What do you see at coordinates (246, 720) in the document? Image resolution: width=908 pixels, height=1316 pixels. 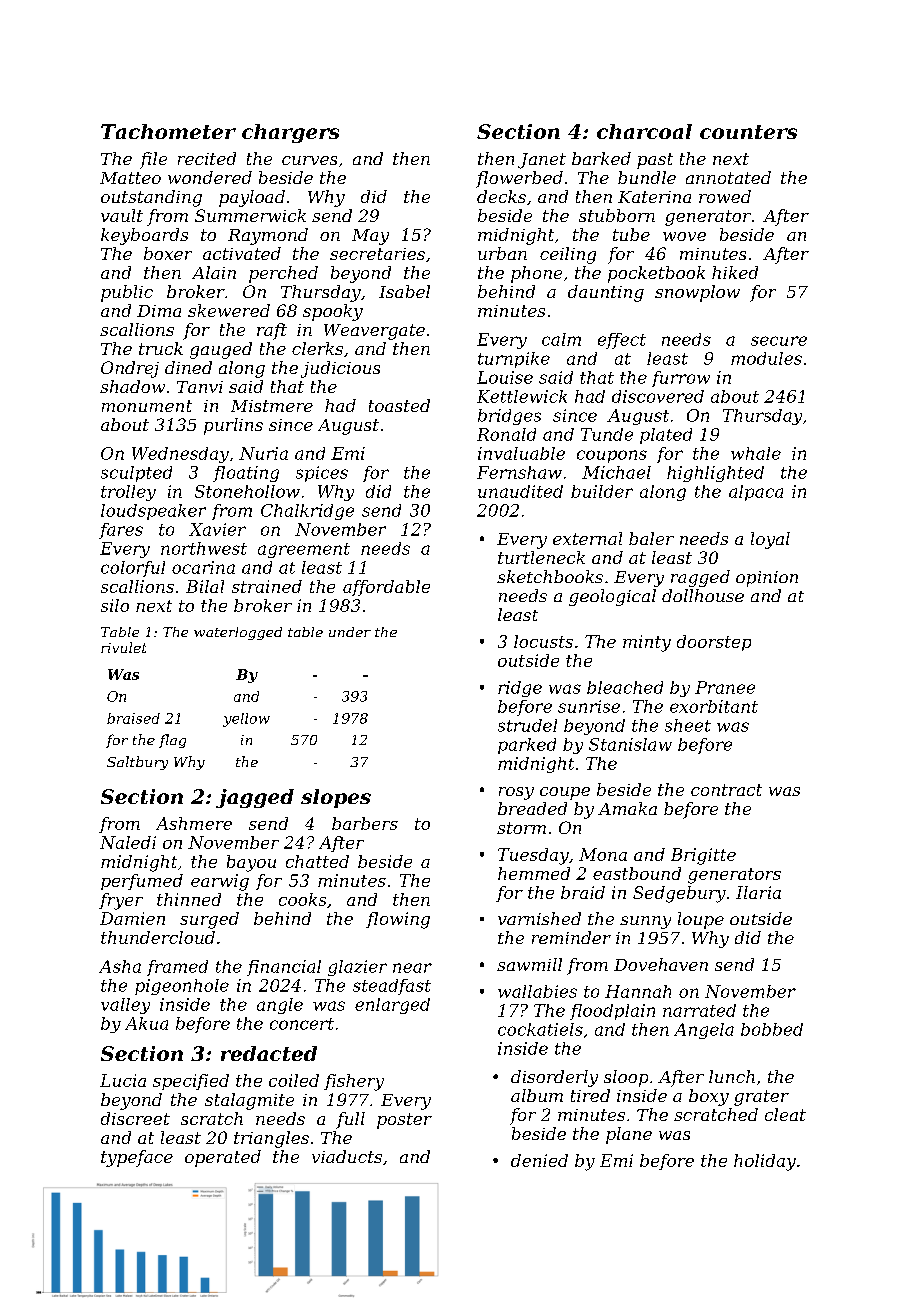 I see `yellow` at bounding box center [246, 720].
